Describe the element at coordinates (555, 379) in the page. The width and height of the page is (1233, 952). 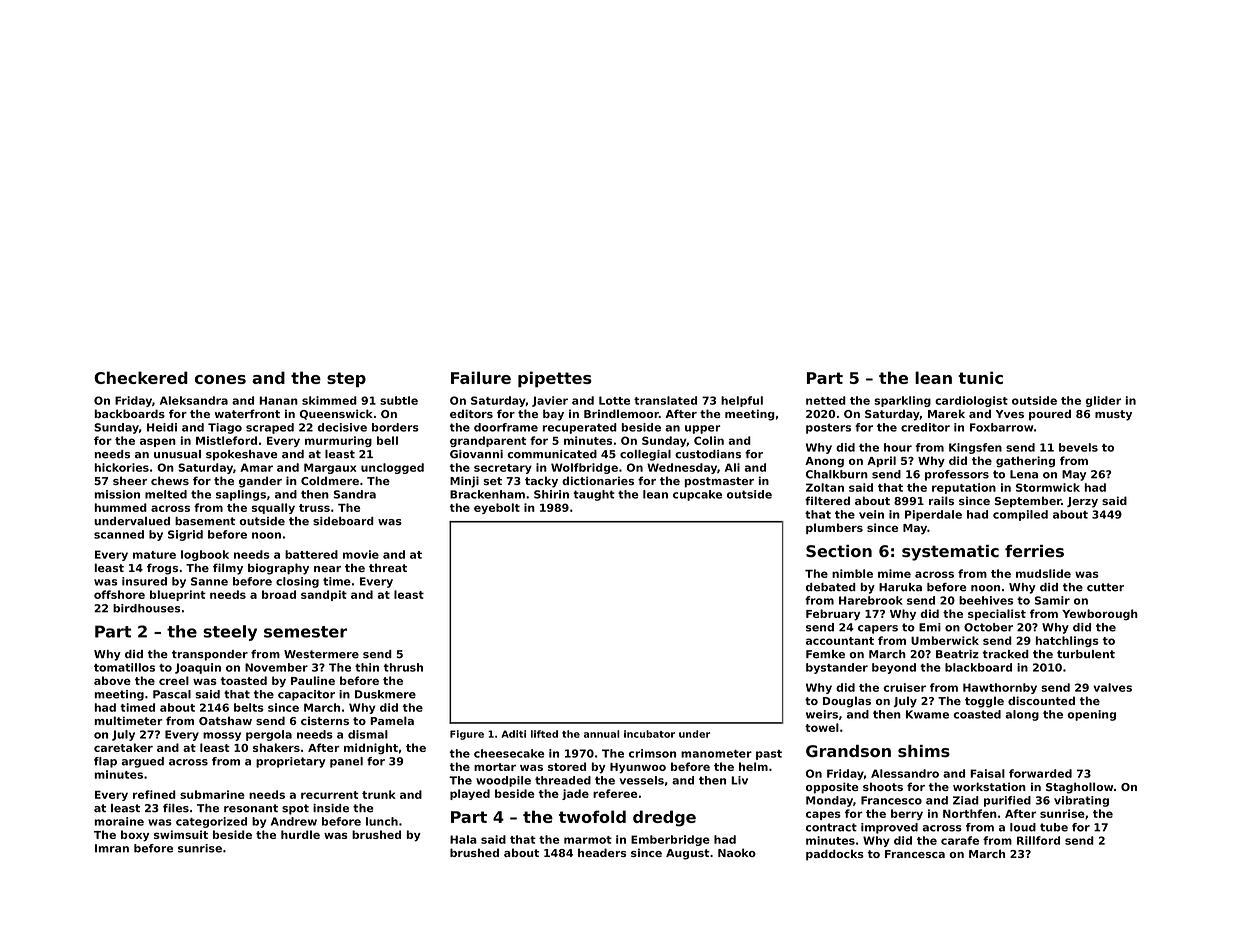
I see `pipettes` at that location.
